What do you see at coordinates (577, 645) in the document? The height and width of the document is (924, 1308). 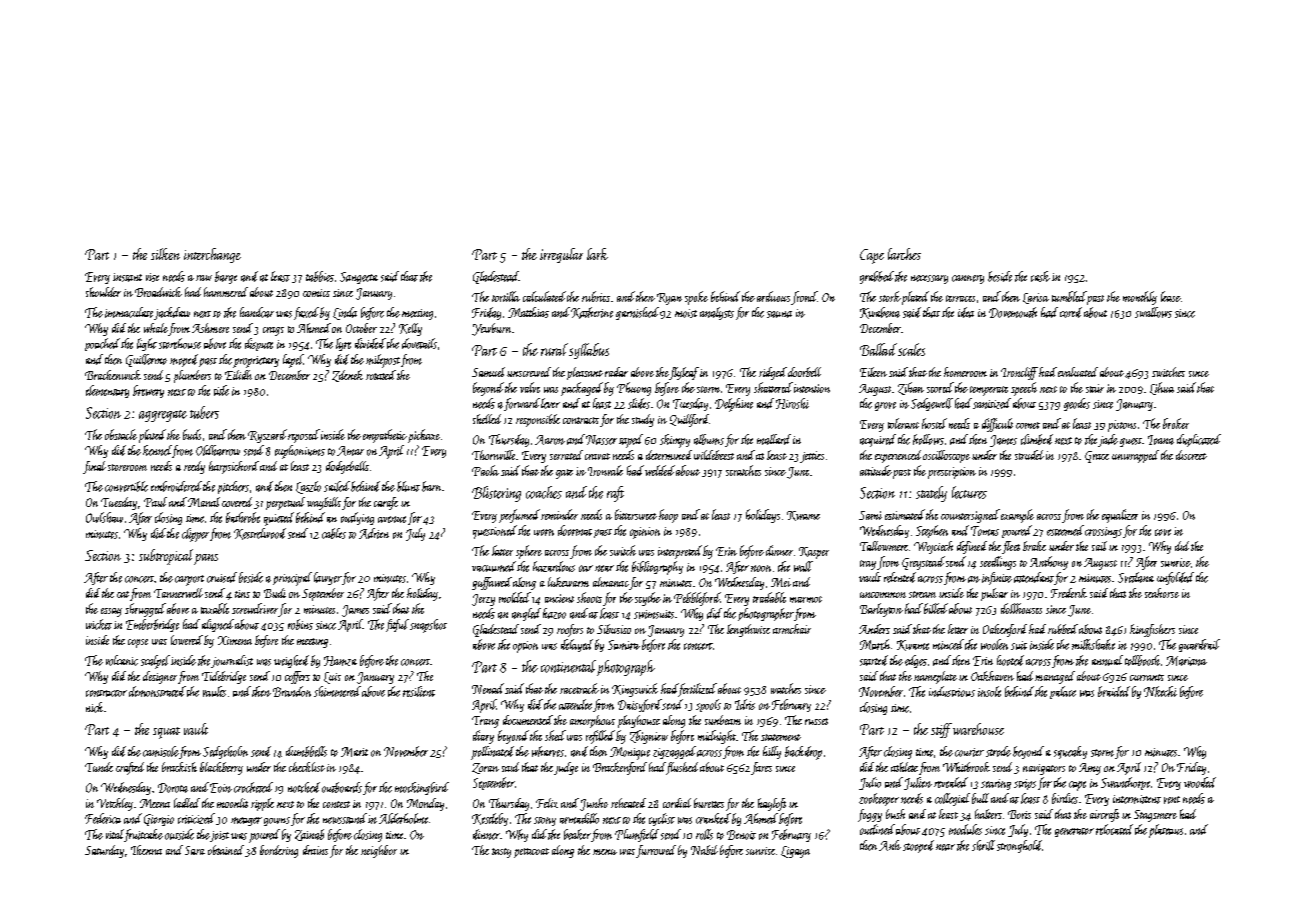 I see `delayed` at bounding box center [577, 645].
